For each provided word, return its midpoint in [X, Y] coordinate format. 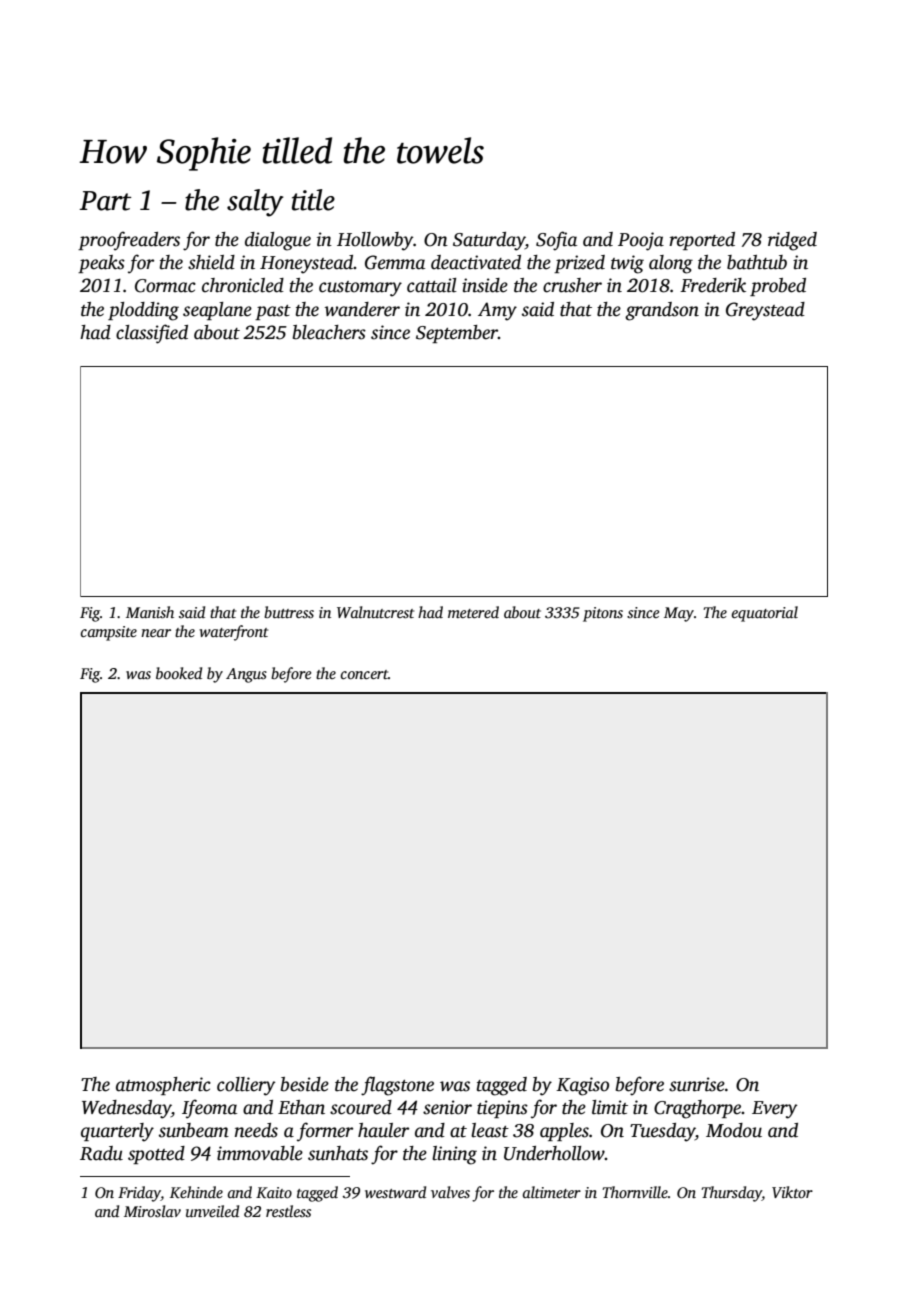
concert [364, 674]
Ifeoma [209, 1109]
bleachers [329, 332]
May [679, 614]
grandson [662, 311]
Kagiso [582, 1086]
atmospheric [163, 1086]
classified [152, 334]
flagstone [397, 1086]
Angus [246, 675]
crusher [572, 285]
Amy [497, 311]
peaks [101, 264]
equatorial [765, 614]
